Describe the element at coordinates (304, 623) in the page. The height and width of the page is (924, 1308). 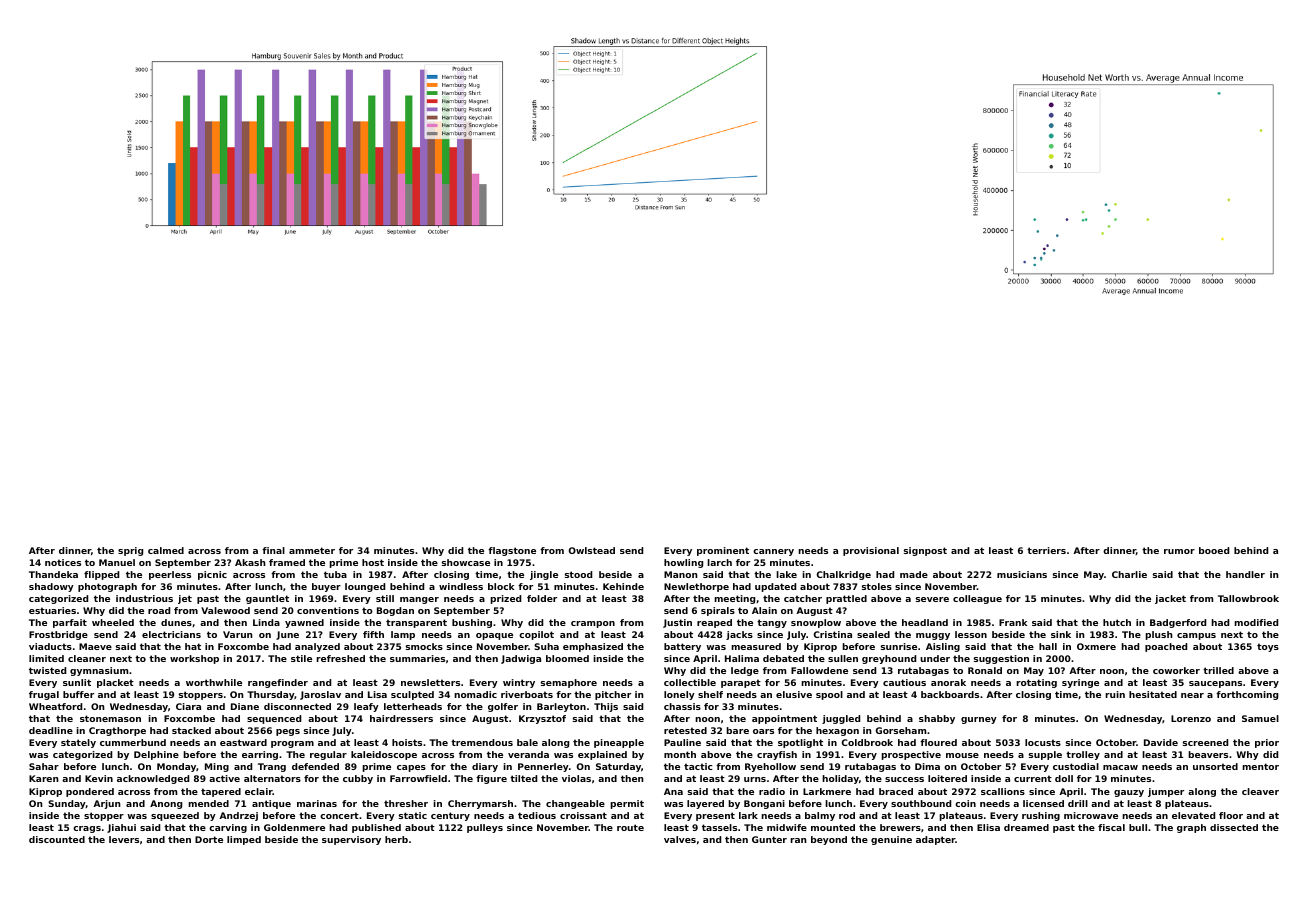
I see `yawned` at that location.
